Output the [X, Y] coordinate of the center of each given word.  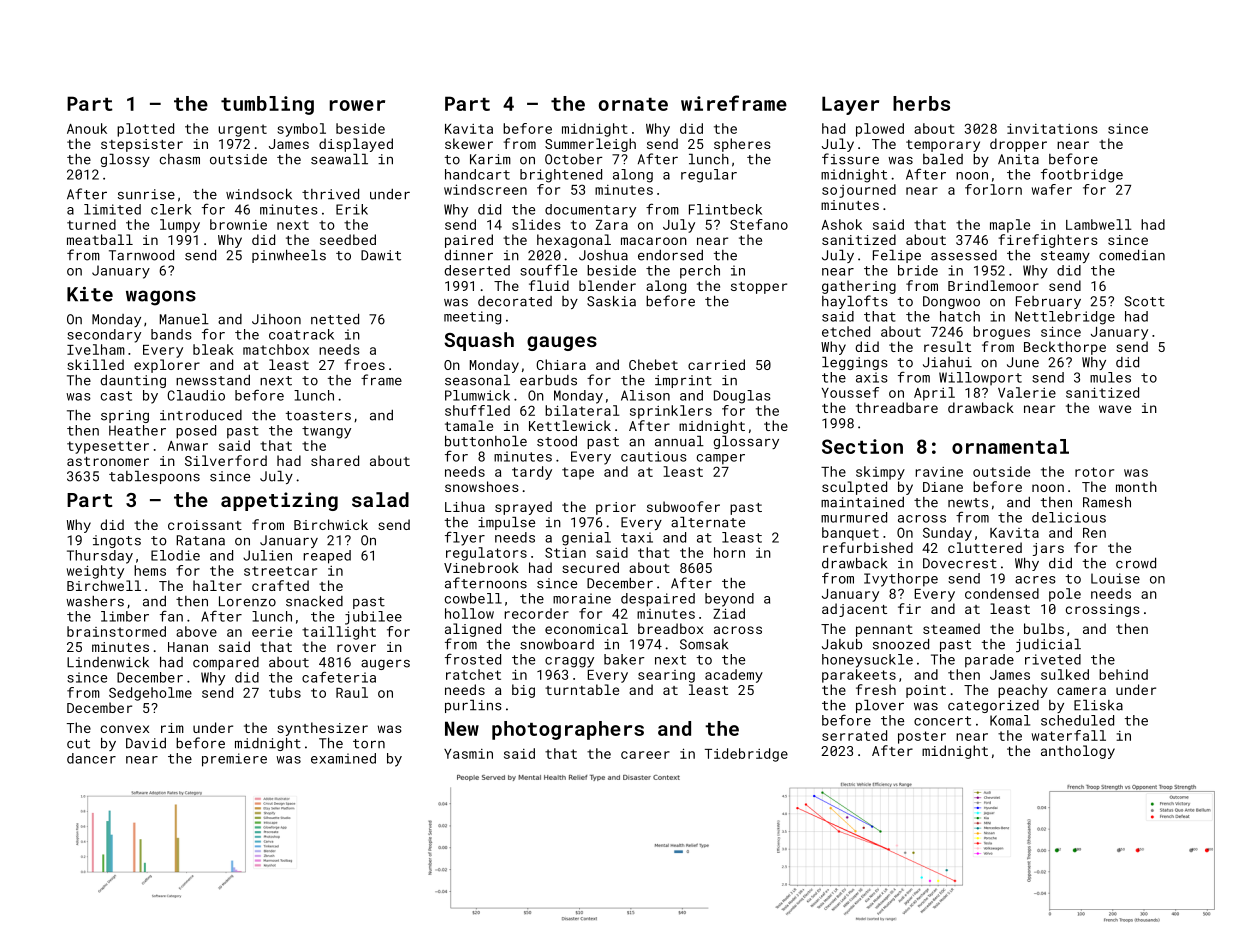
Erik [352, 209]
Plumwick [477, 395]
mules [1110, 377]
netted [335, 319]
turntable [582, 689]
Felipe [897, 256]
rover [356, 648]
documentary [590, 211]
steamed [951, 628]
